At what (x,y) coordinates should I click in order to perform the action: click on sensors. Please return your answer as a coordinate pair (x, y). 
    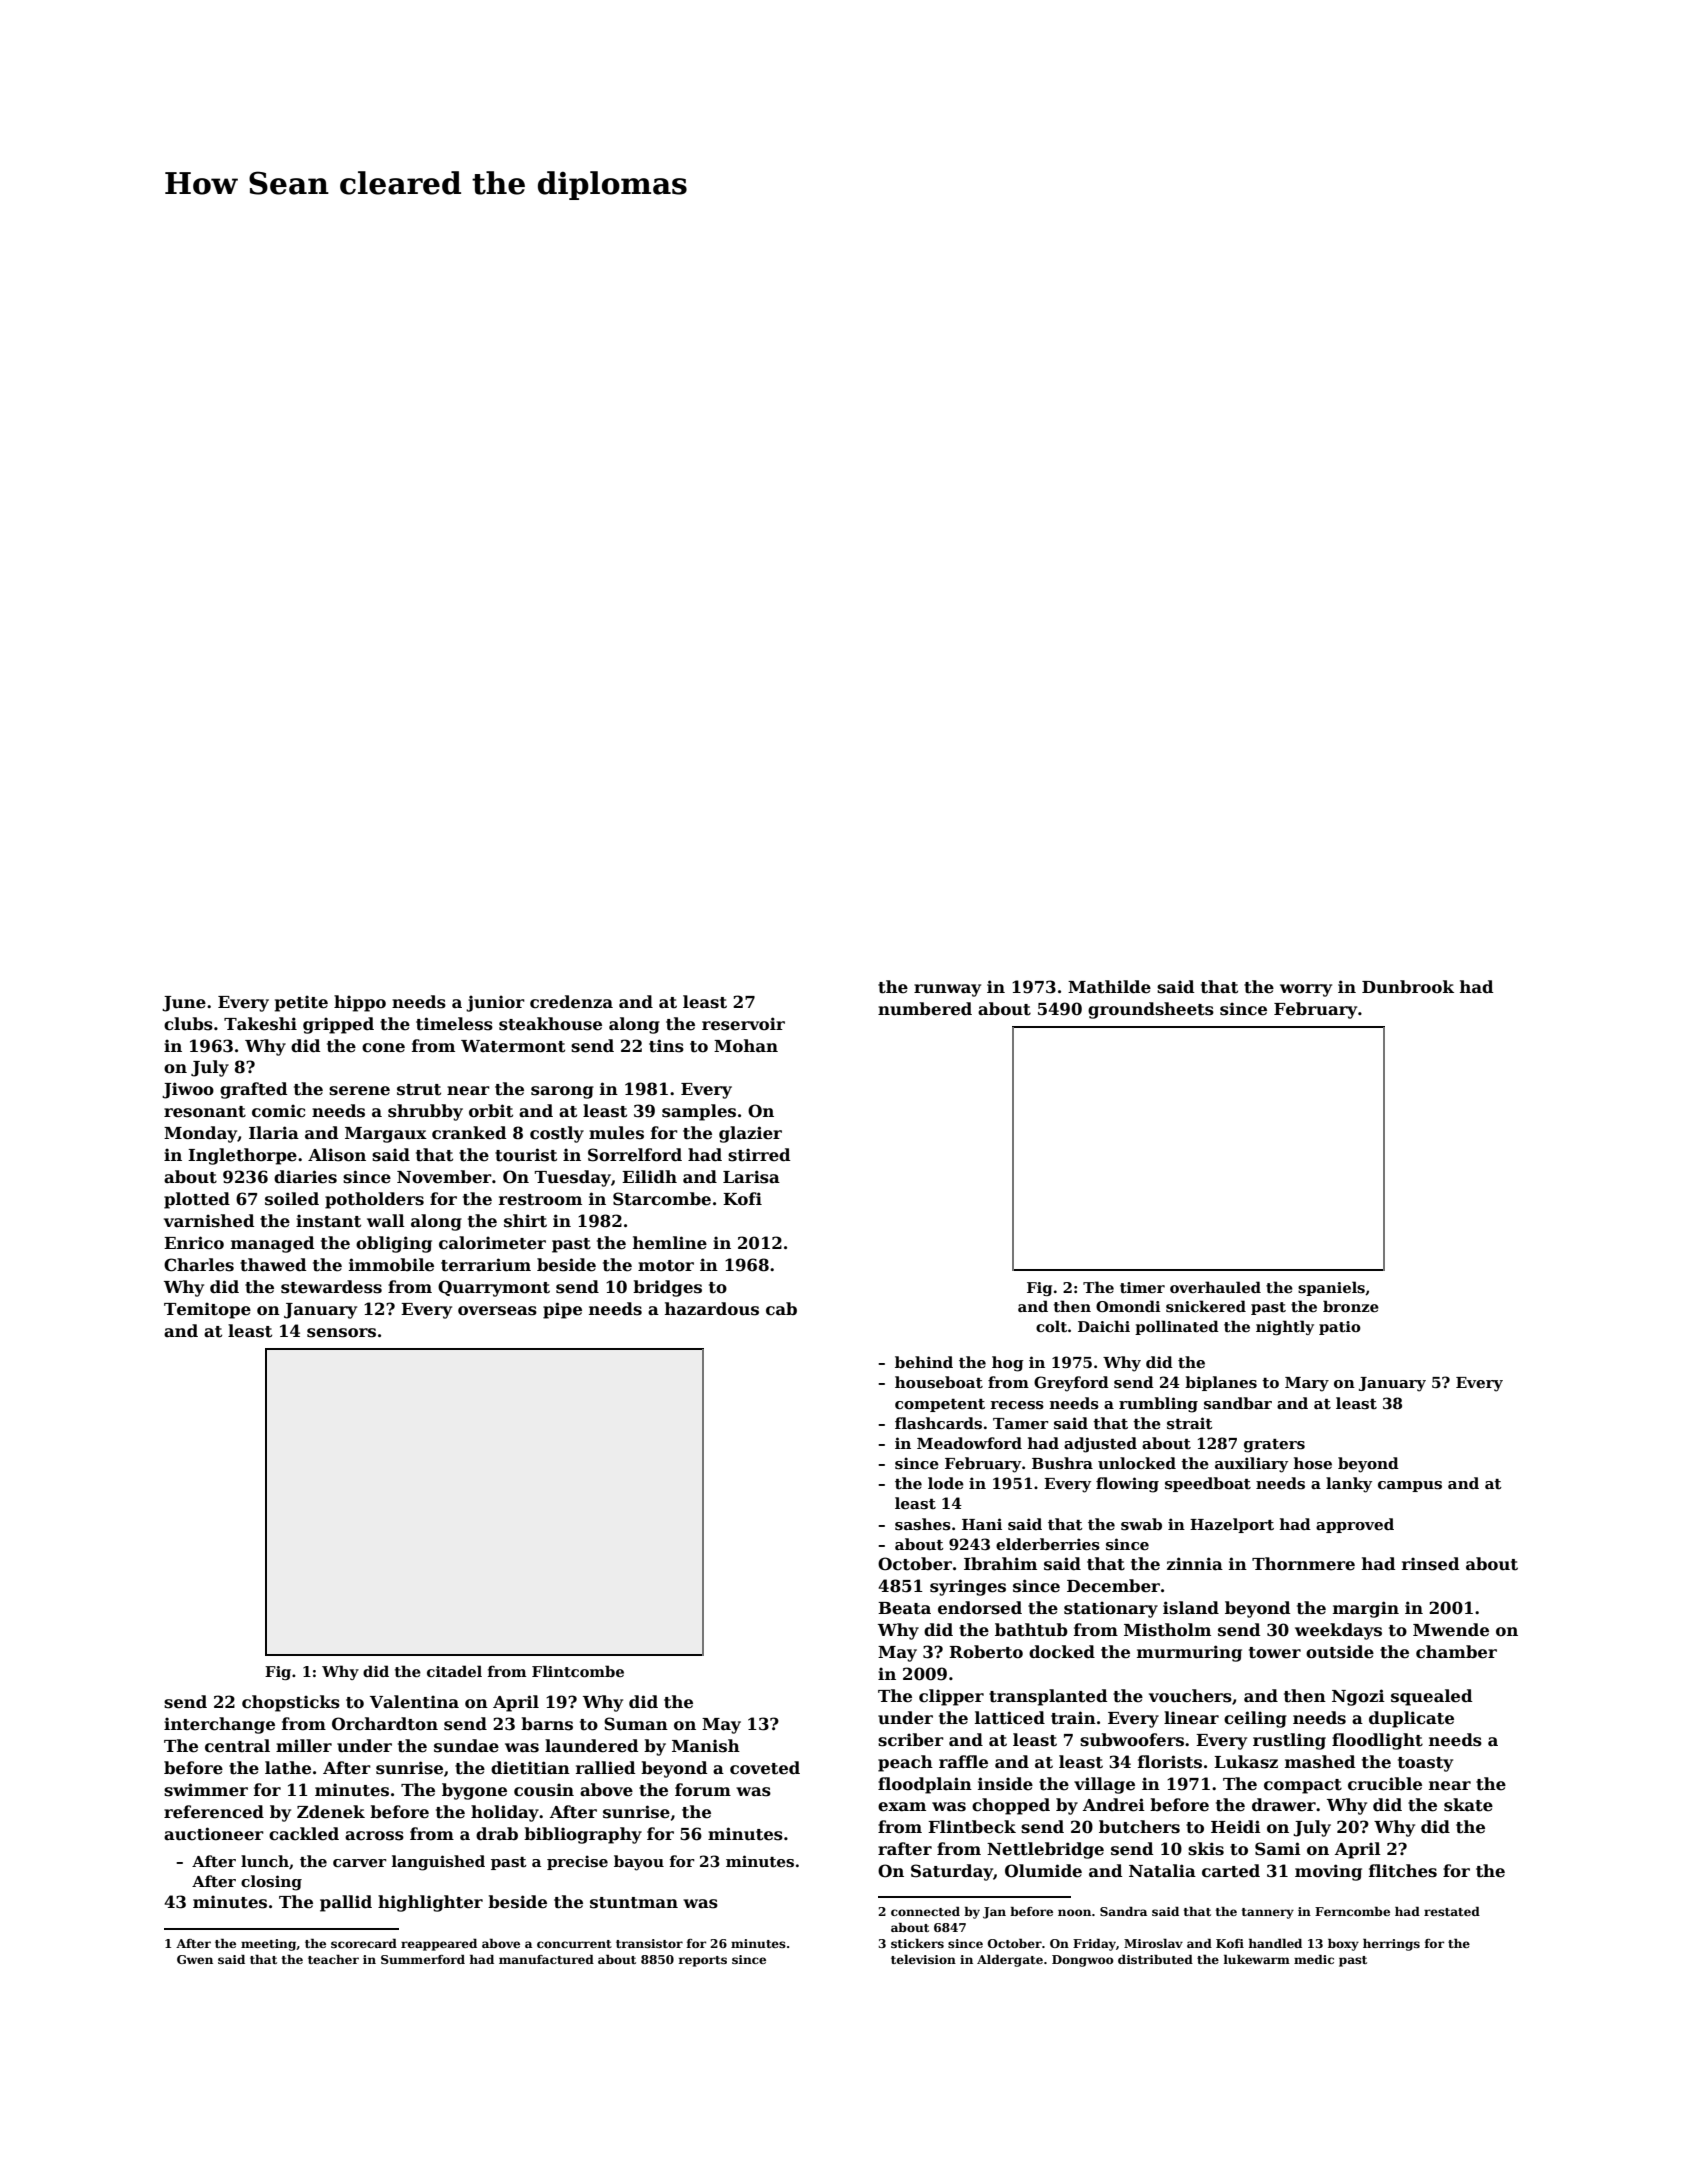
    Looking at the image, I should click on (341, 1333).
